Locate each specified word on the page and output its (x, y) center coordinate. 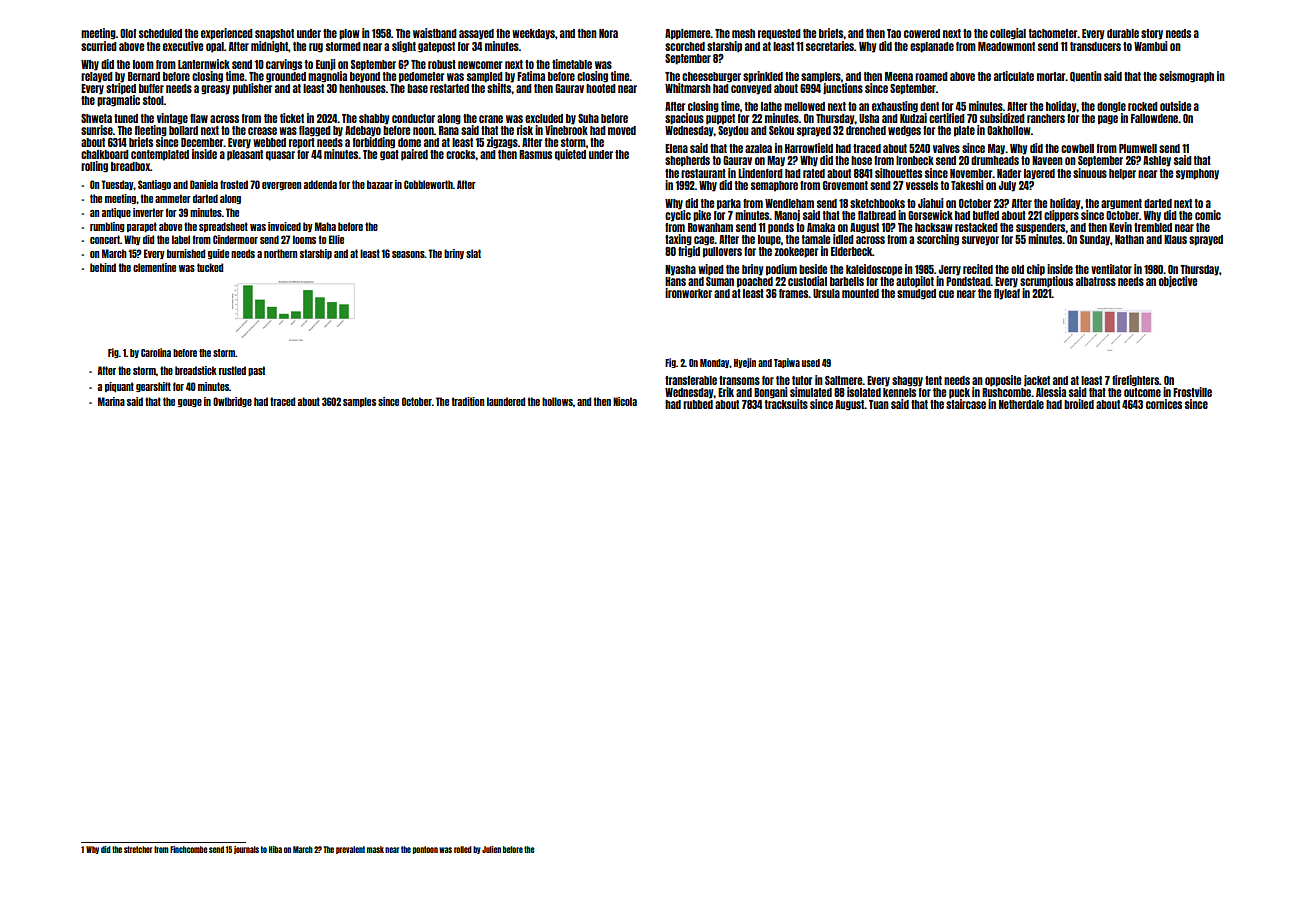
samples (359, 402)
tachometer (1053, 33)
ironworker (688, 293)
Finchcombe (189, 849)
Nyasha (680, 270)
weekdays (533, 34)
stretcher (138, 849)
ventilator (1111, 269)
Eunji (326, 65)
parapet (142, 227)
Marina (111, 401)
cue (946, 294)
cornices (1164, 404)
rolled (463, 849)
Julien (491, 849)
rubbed (698, 404)
